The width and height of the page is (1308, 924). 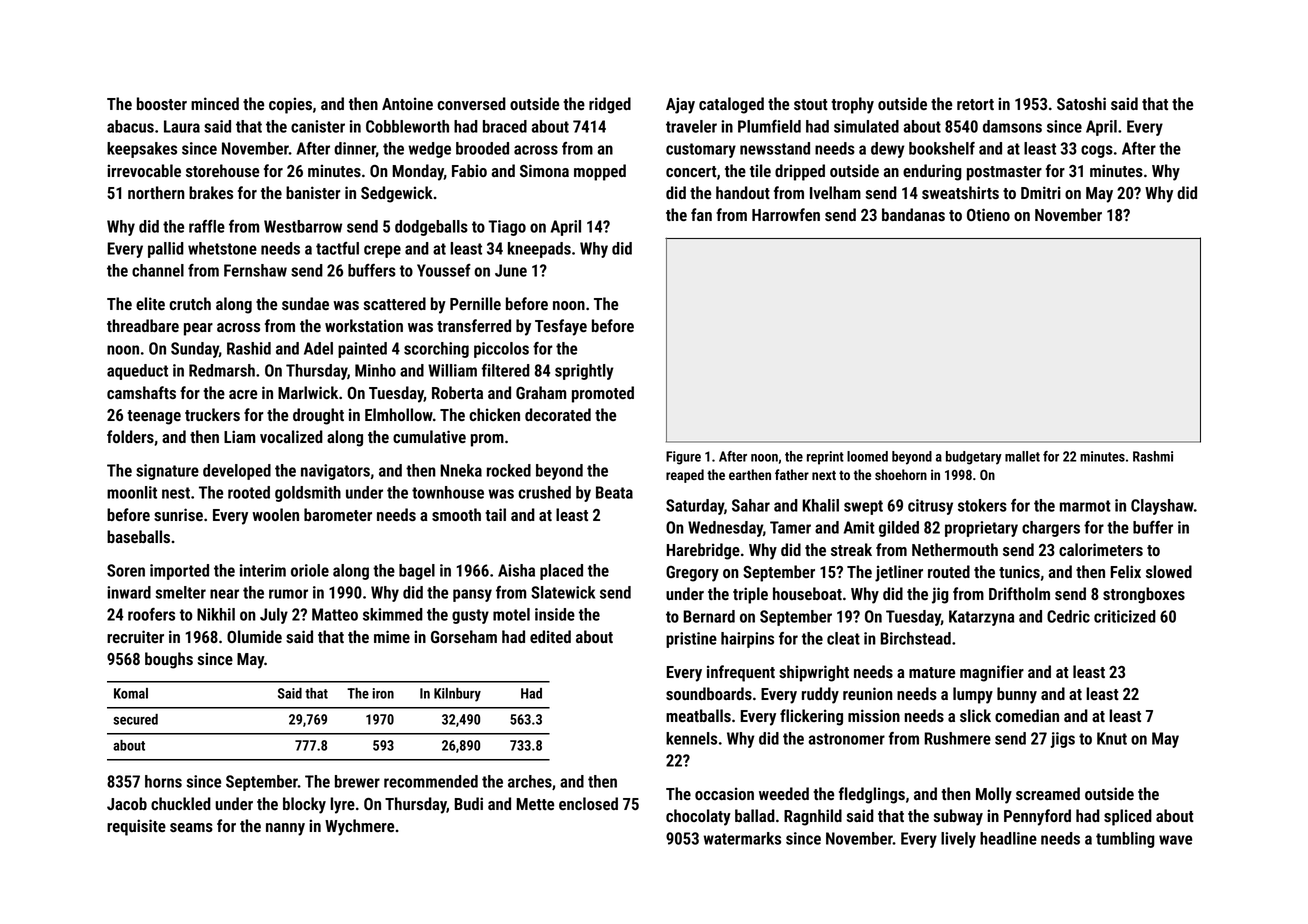 What do you see at coordinates (691, 738) in the page?
I see `kennels` at bounding box center [691, 738].
